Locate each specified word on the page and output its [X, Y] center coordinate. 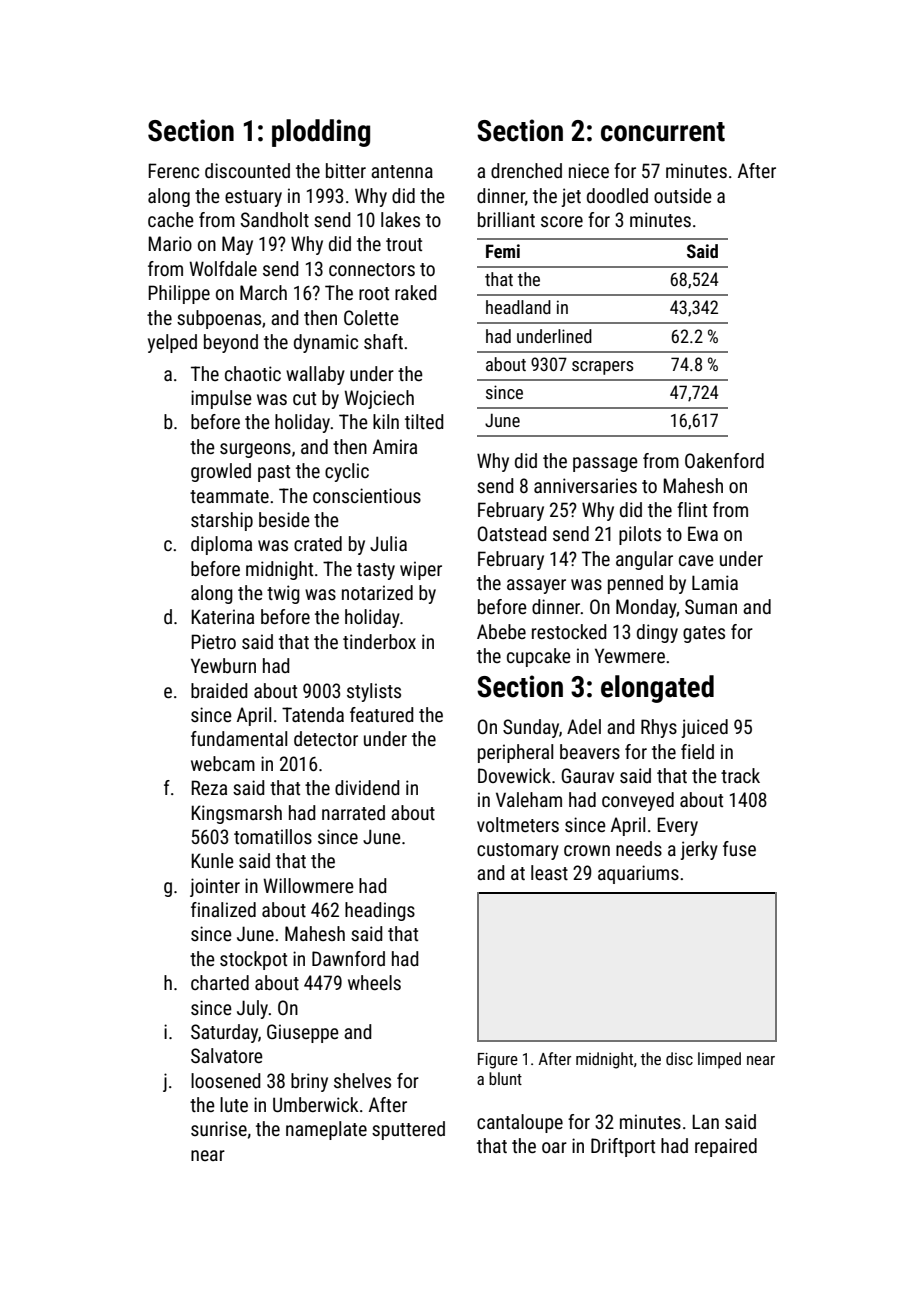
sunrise [219, 1128]
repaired [726, 1147]
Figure [498, 1061]
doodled [617, 195]
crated [318, 543]
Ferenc [173, 170]
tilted [424, 421]
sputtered [408, 1130]
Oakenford [724, 460]
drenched [526, 170]
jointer [215, 887]
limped [719, 1060]
